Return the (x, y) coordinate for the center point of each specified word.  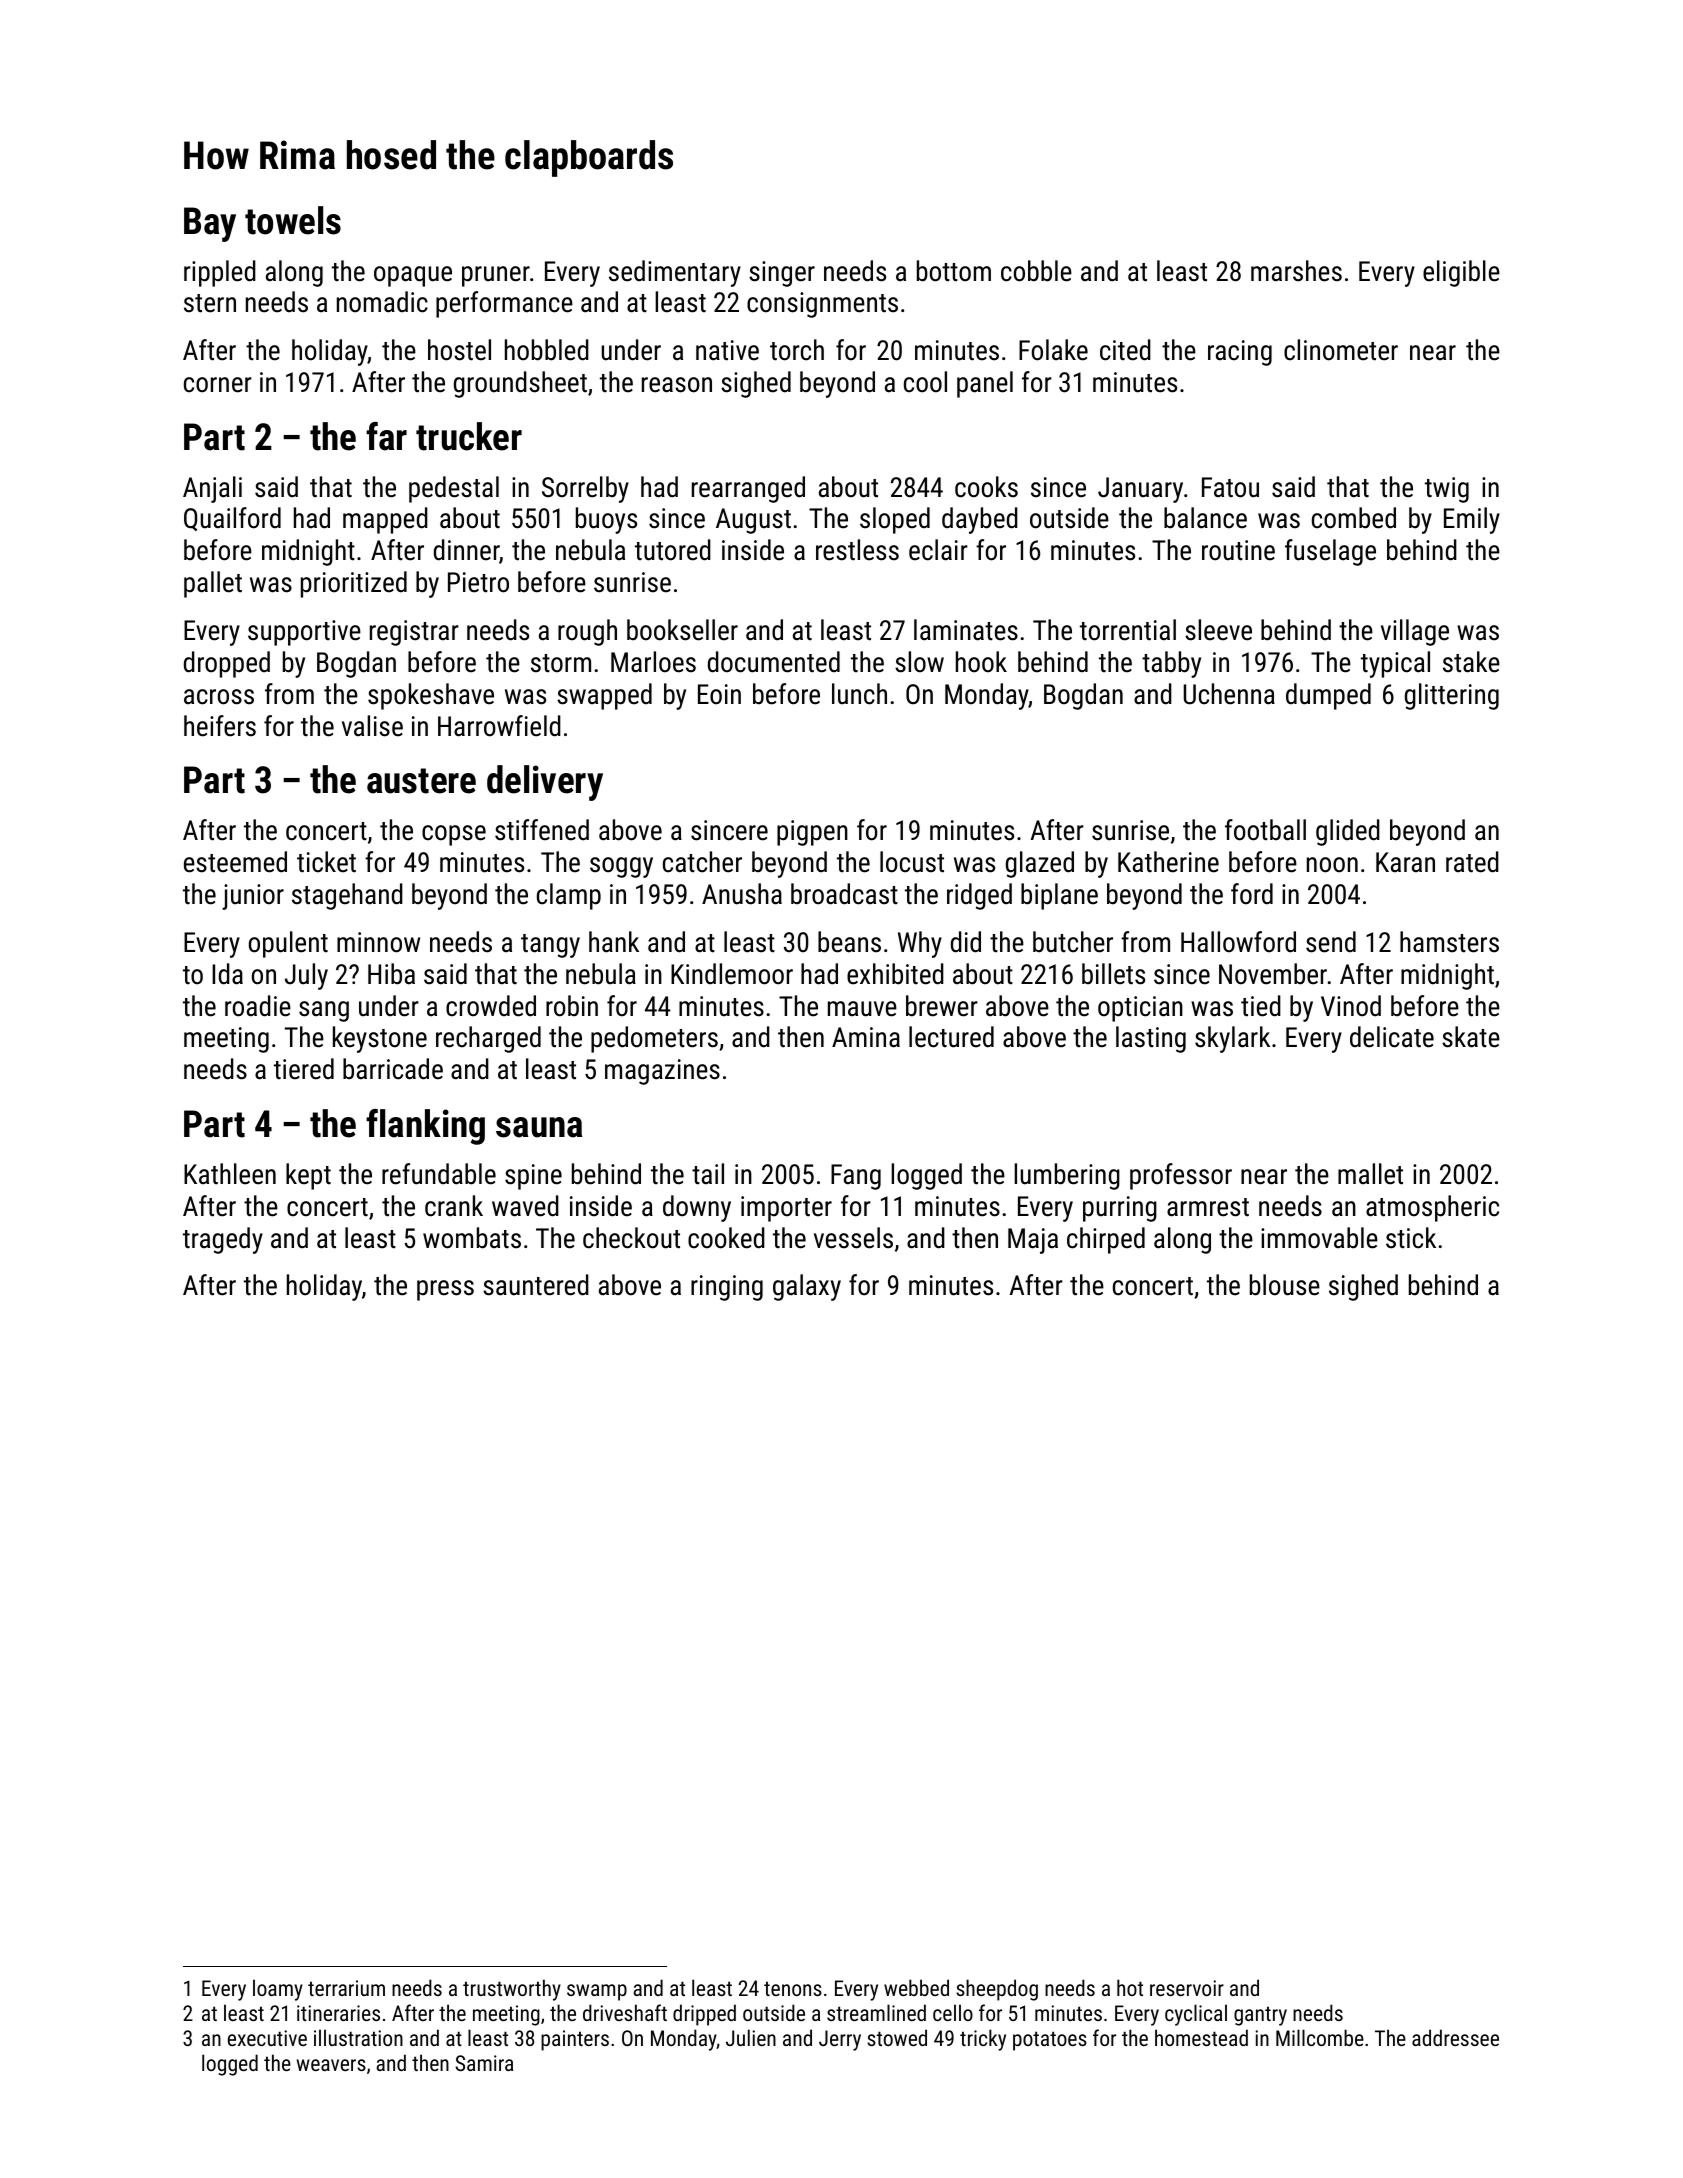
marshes (1296, 271)
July (306, 976)
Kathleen (230, 1174)
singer (782, 274)
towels (293, 220)
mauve (862, 1009)
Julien (751, 2037)
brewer (942, 1006)
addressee (1455, 2037)
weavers (331, 2065)
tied (1261, 1006)
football (1265, 830)
